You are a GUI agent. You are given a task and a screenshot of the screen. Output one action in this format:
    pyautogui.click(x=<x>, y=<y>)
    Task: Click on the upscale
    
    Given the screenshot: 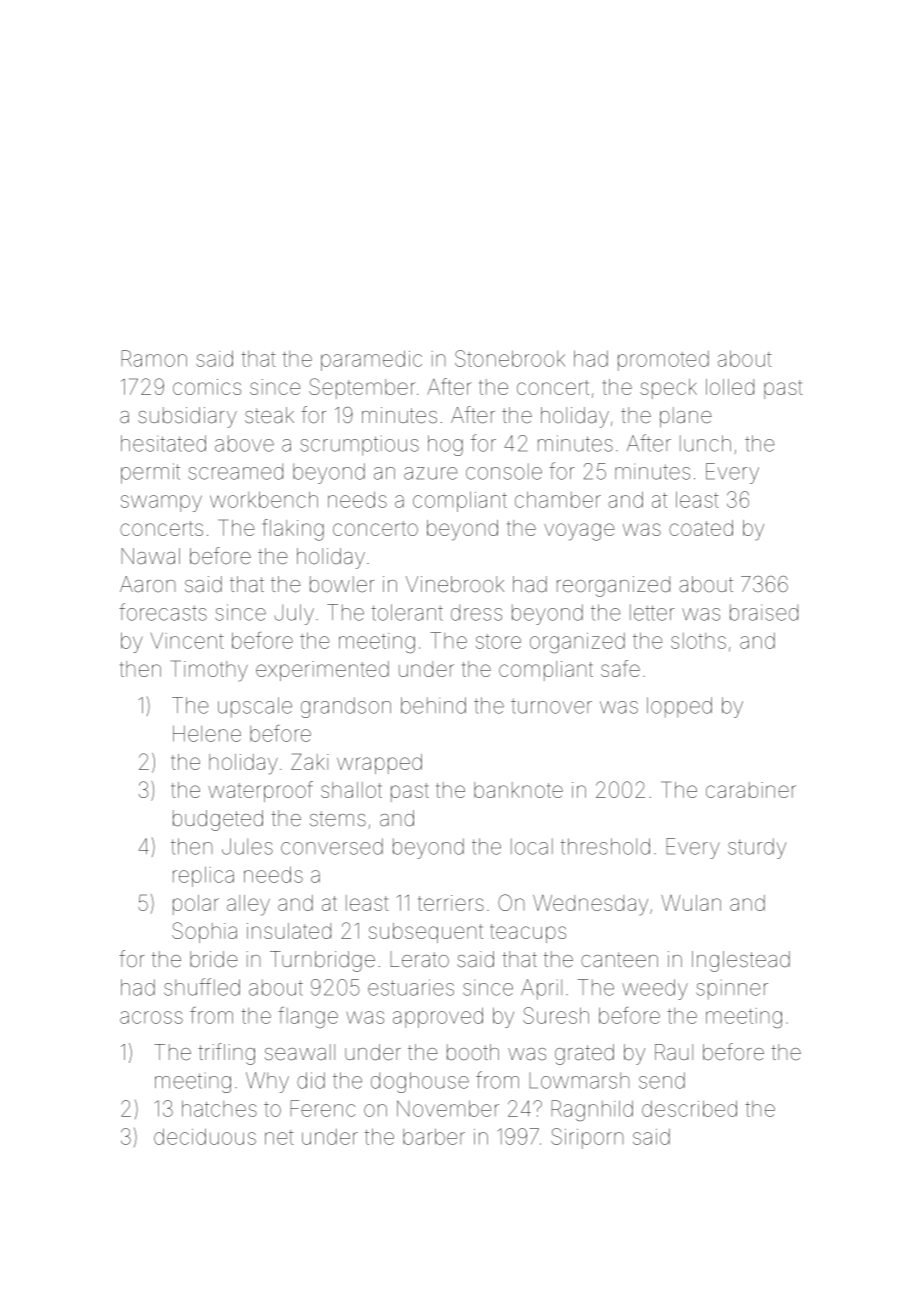 What is the action you would take?
    pyautogui.click(x=255, y=707)
